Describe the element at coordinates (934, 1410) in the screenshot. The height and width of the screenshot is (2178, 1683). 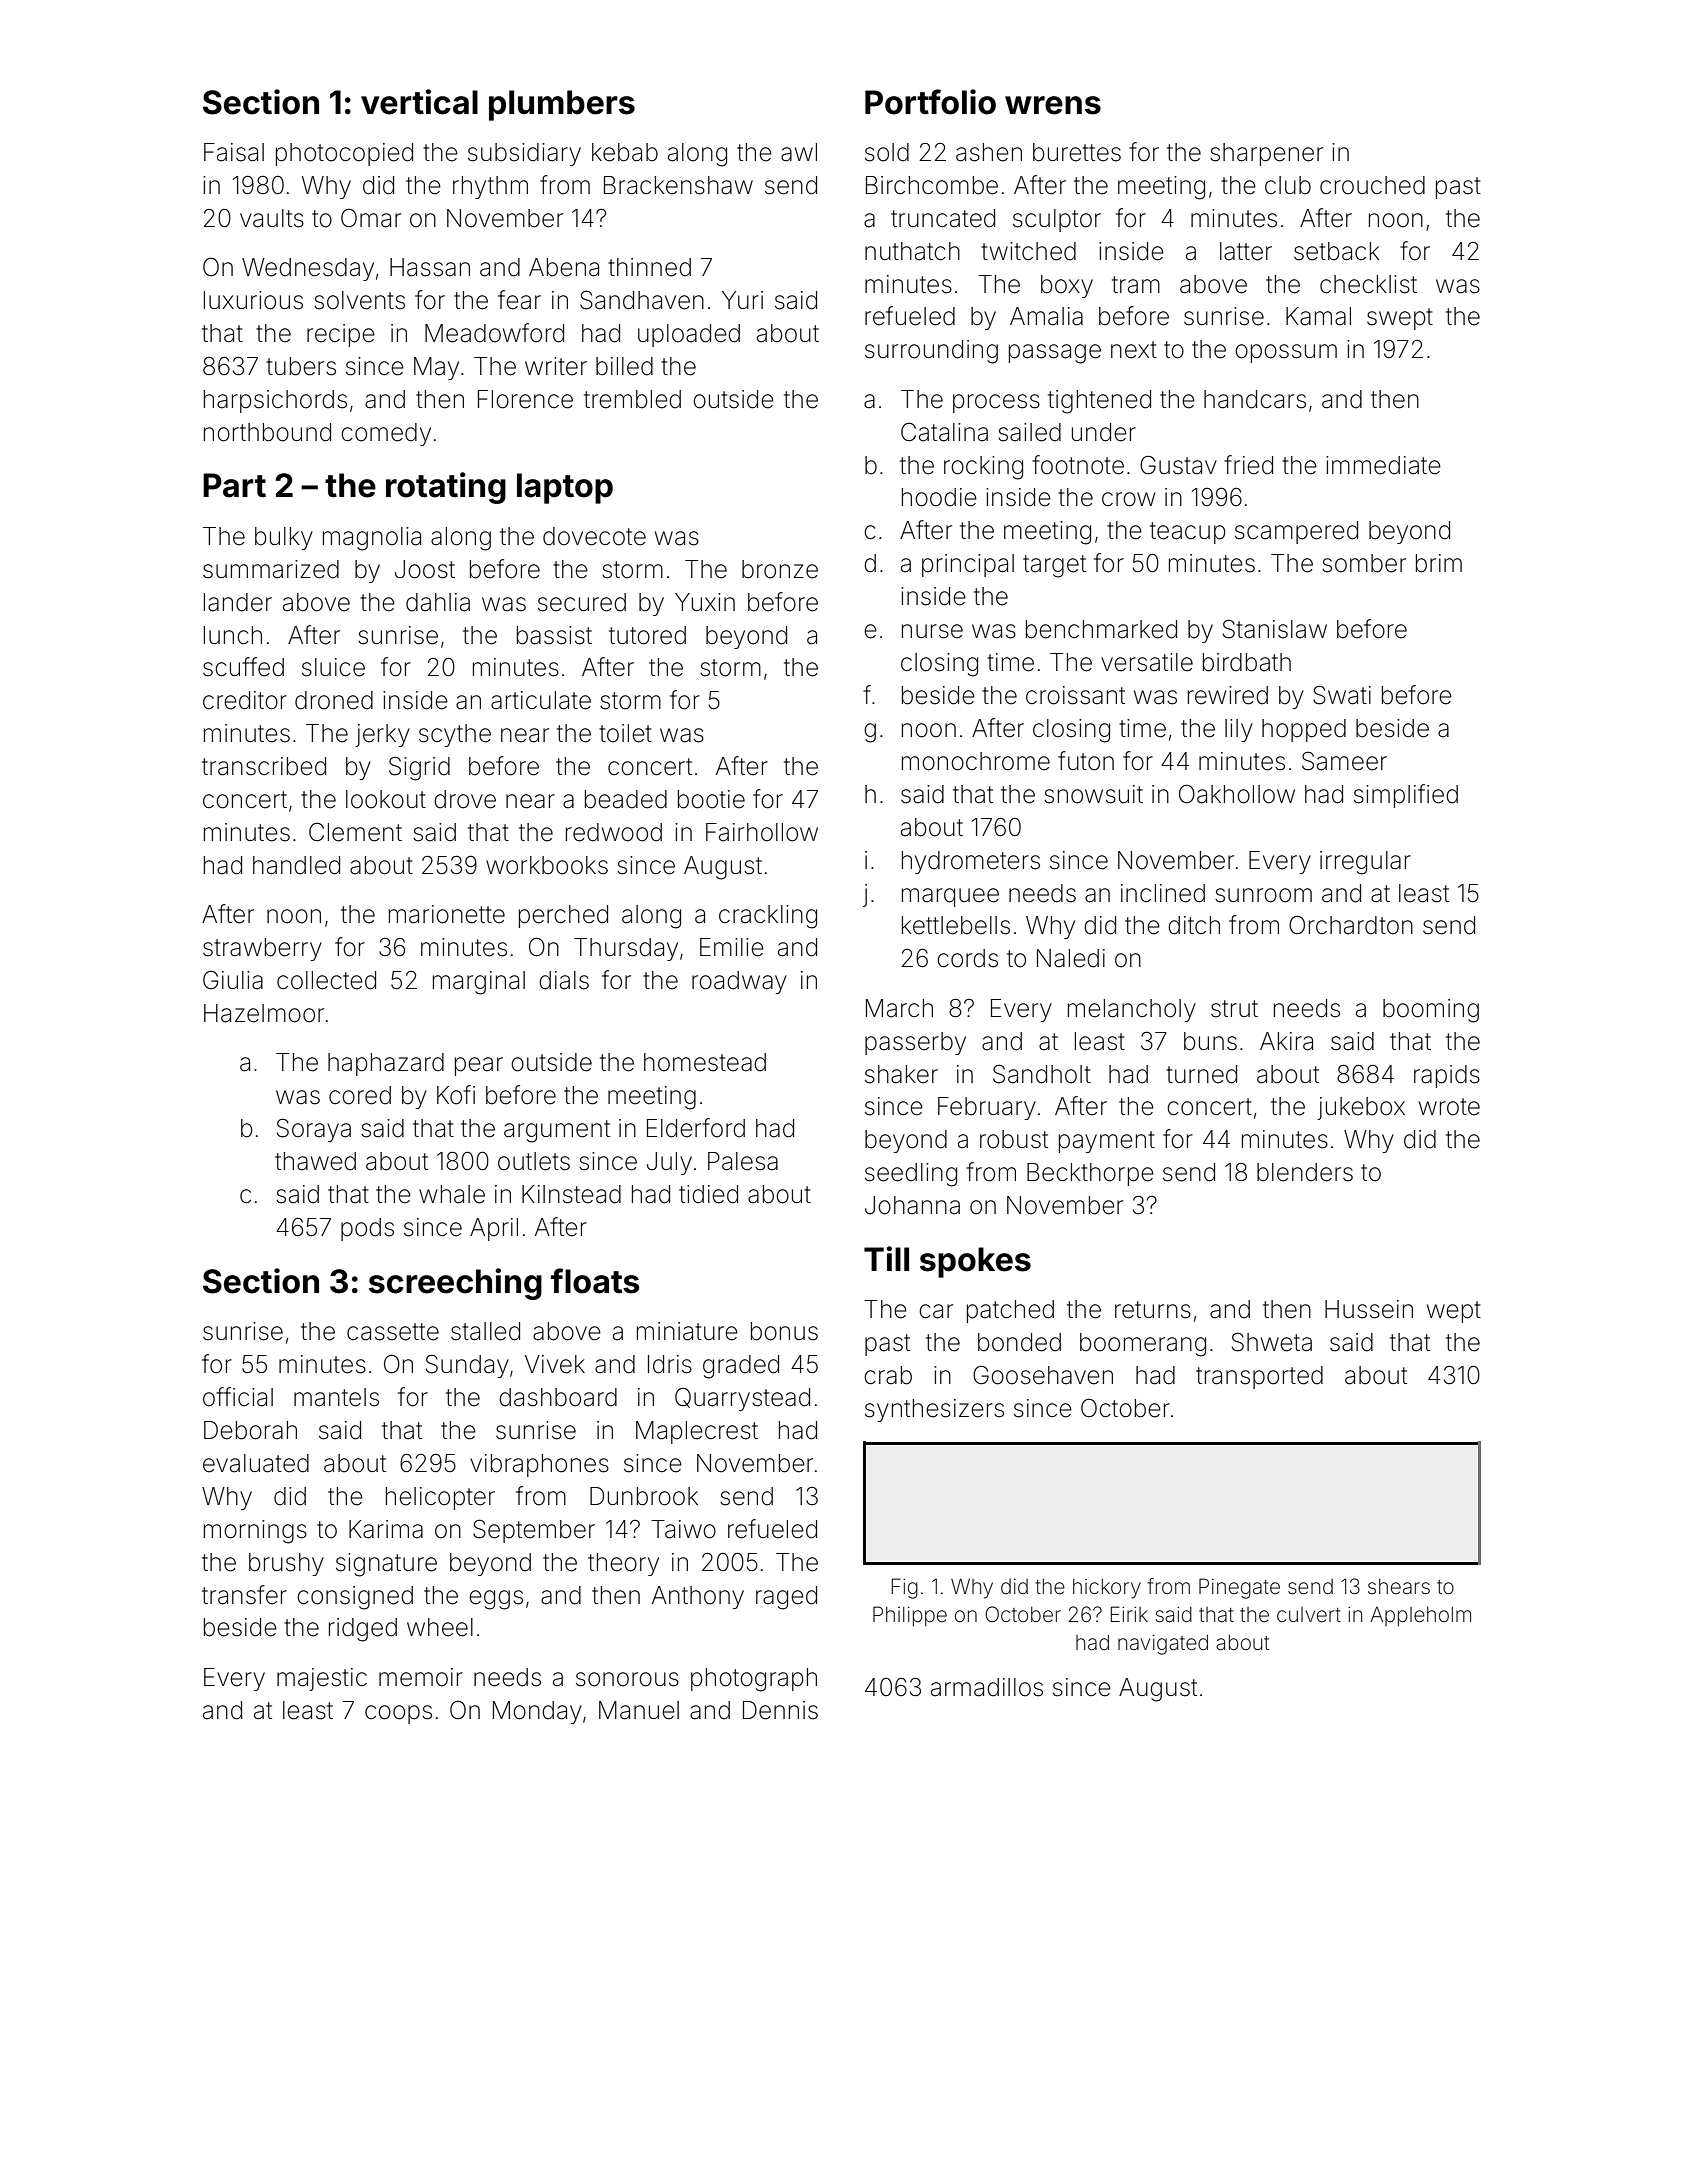
I see `synthesizers` at that location.
